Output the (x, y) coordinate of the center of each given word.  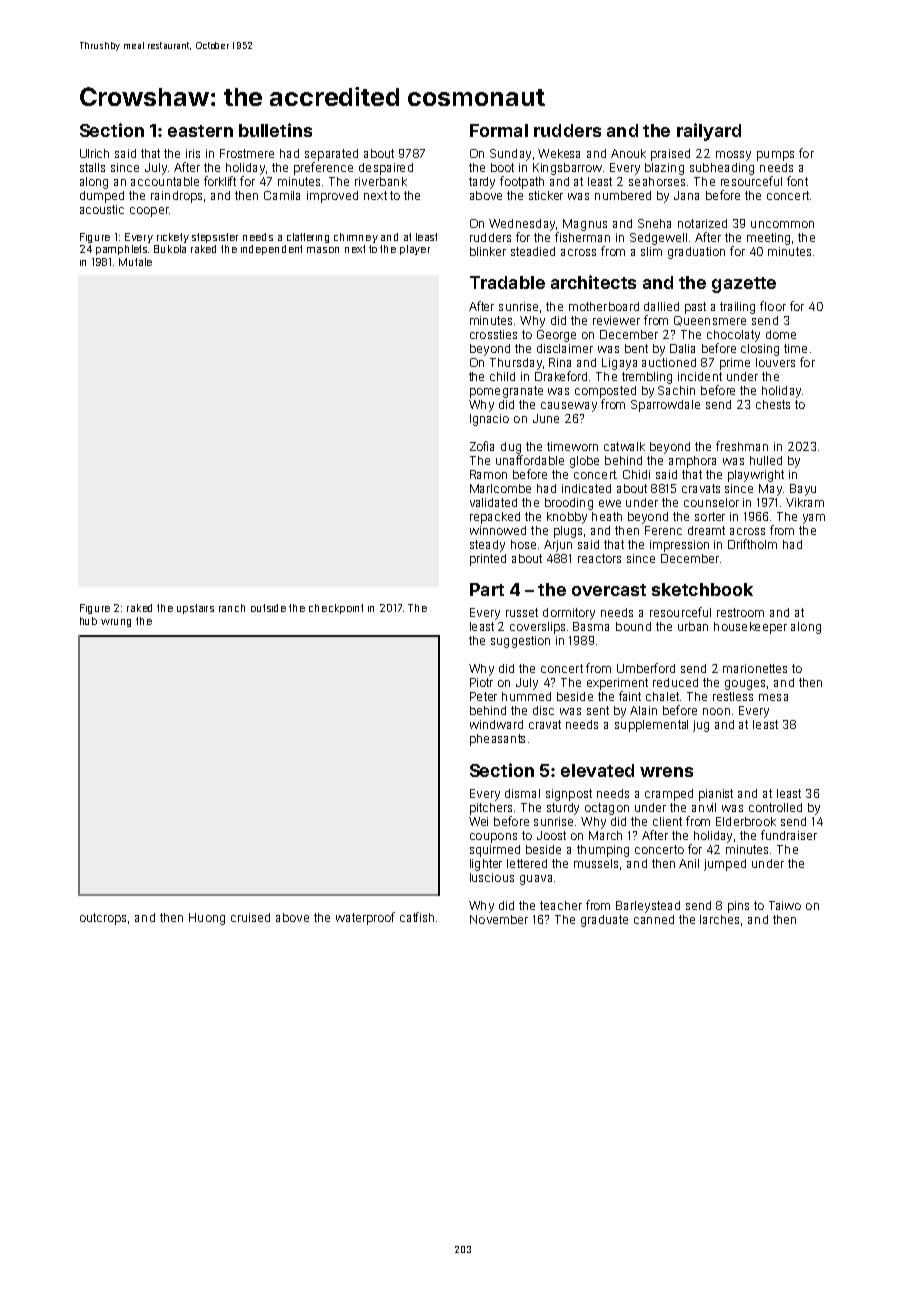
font (797, 181)
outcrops (103, 919)
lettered (527, 863)
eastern (200, 131)
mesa (773, 697)
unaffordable (530, 460)
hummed (526, 696)
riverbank (381, 181)
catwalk (624, 446)
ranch (232, 608)
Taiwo (785, 905)
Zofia (482, 446)
